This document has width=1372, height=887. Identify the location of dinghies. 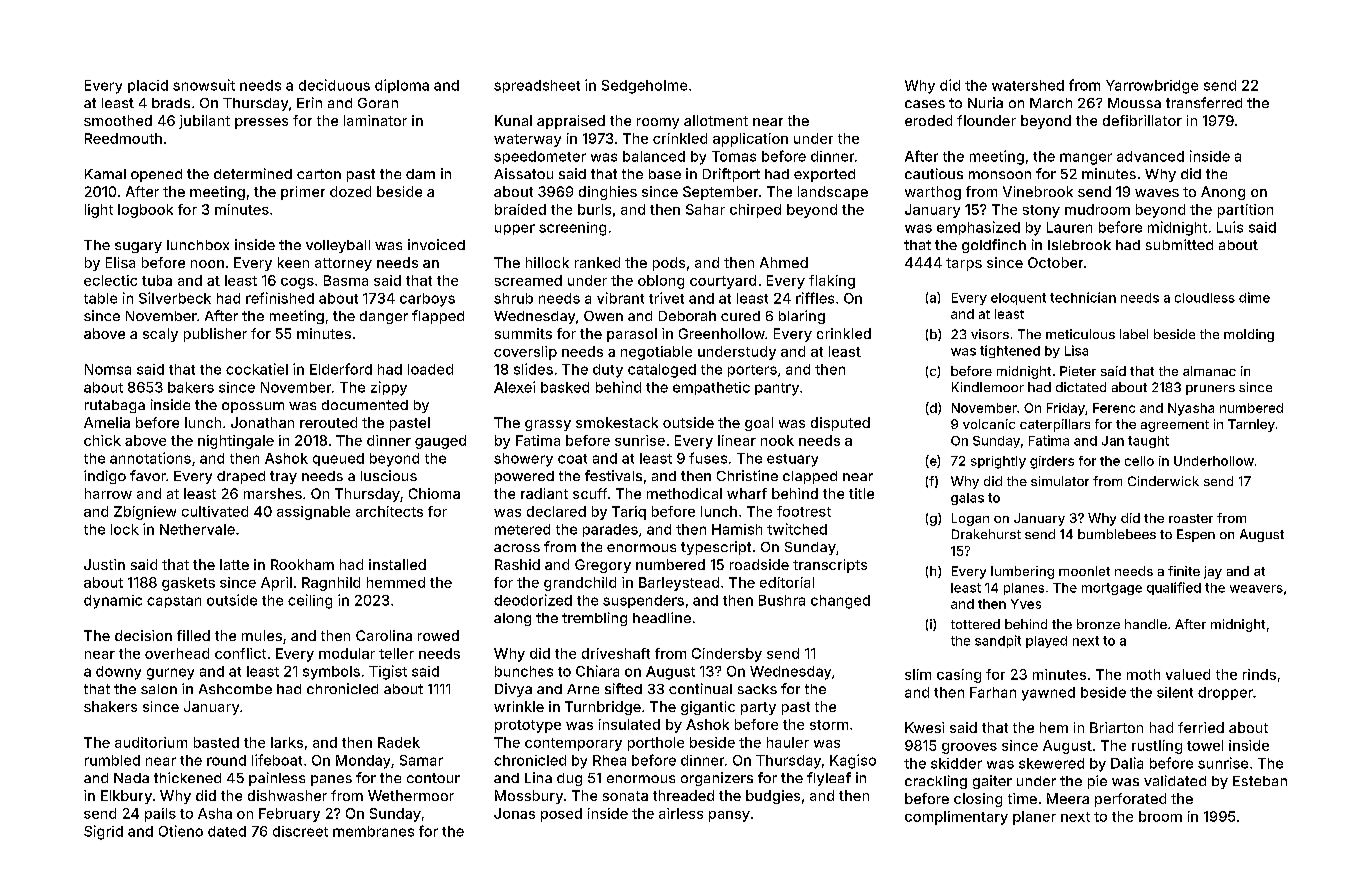
(608, 193).
